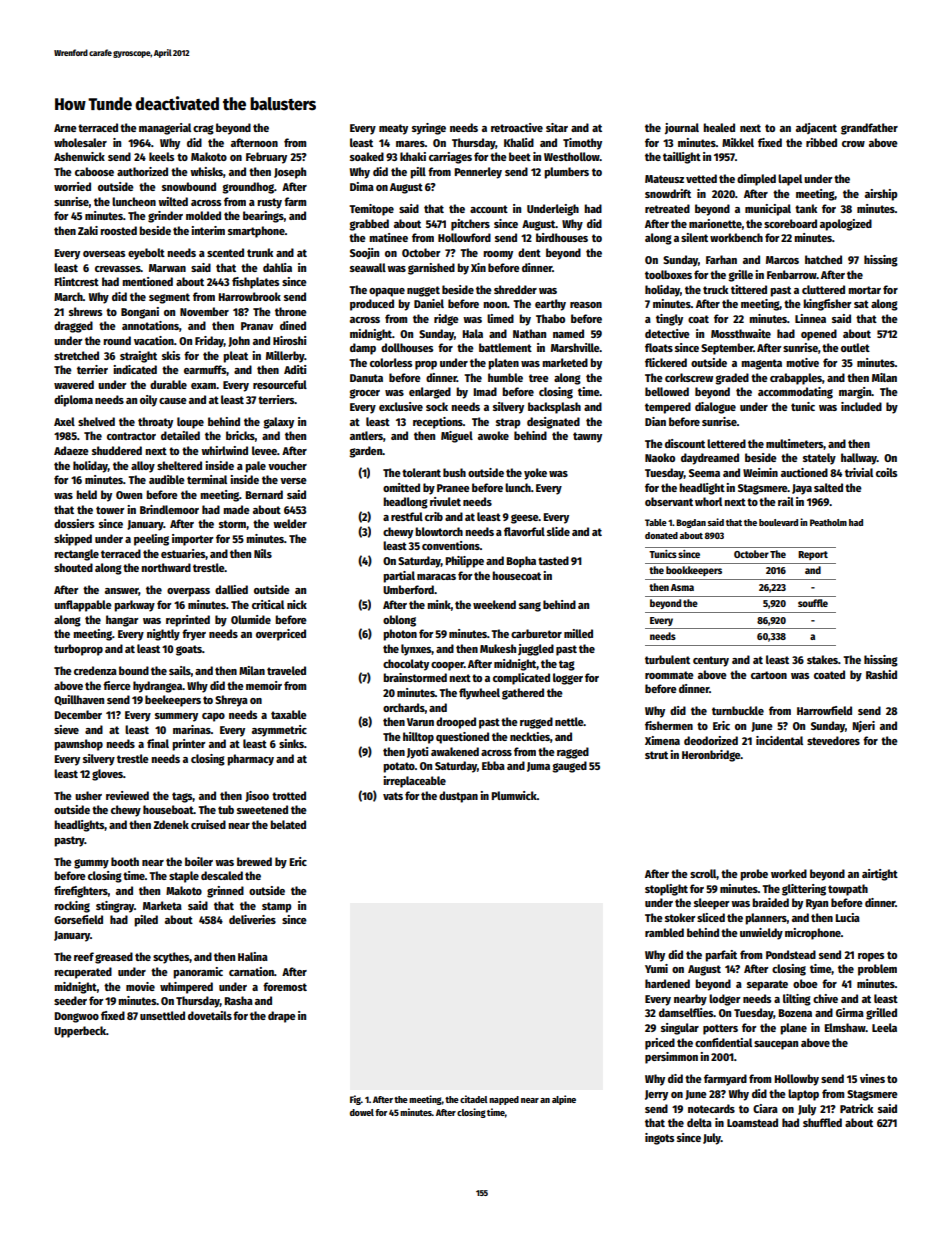  Describe the element at coordinates (572, 156) in the screenshot. I see `Westhollow` at that location.
